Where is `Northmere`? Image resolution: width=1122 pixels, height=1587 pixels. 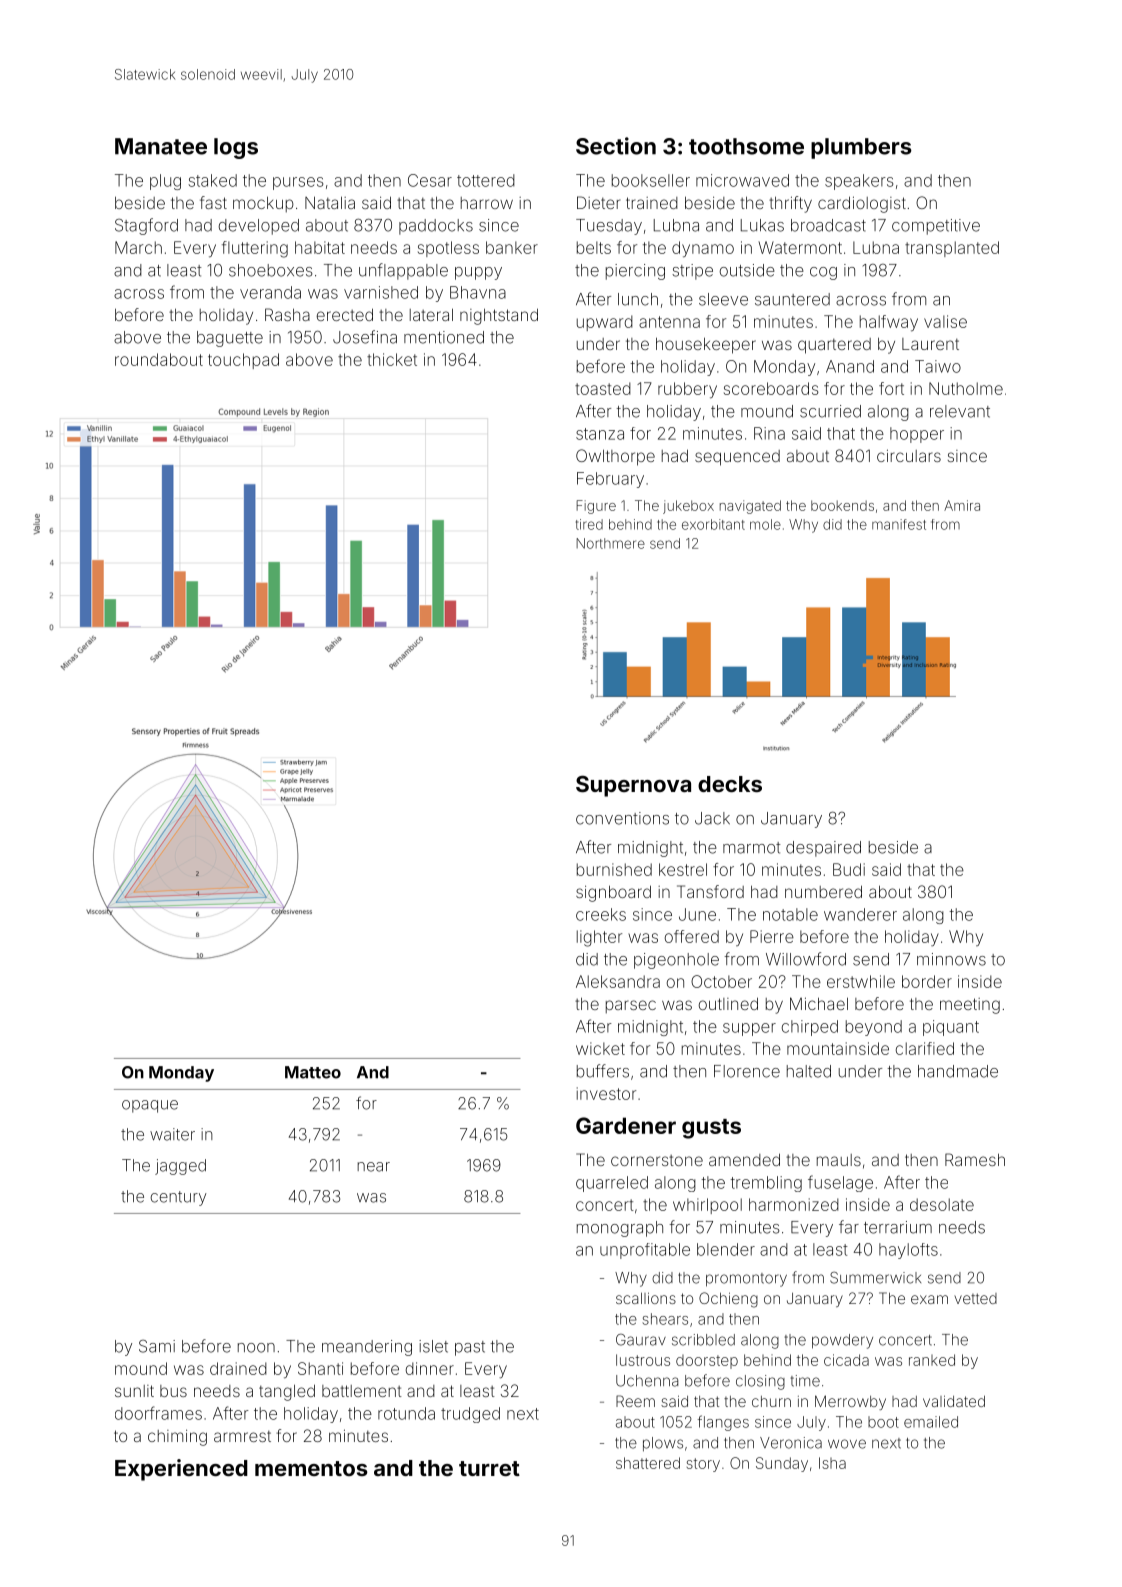
Northmere is located at coordinates (610, 543).
